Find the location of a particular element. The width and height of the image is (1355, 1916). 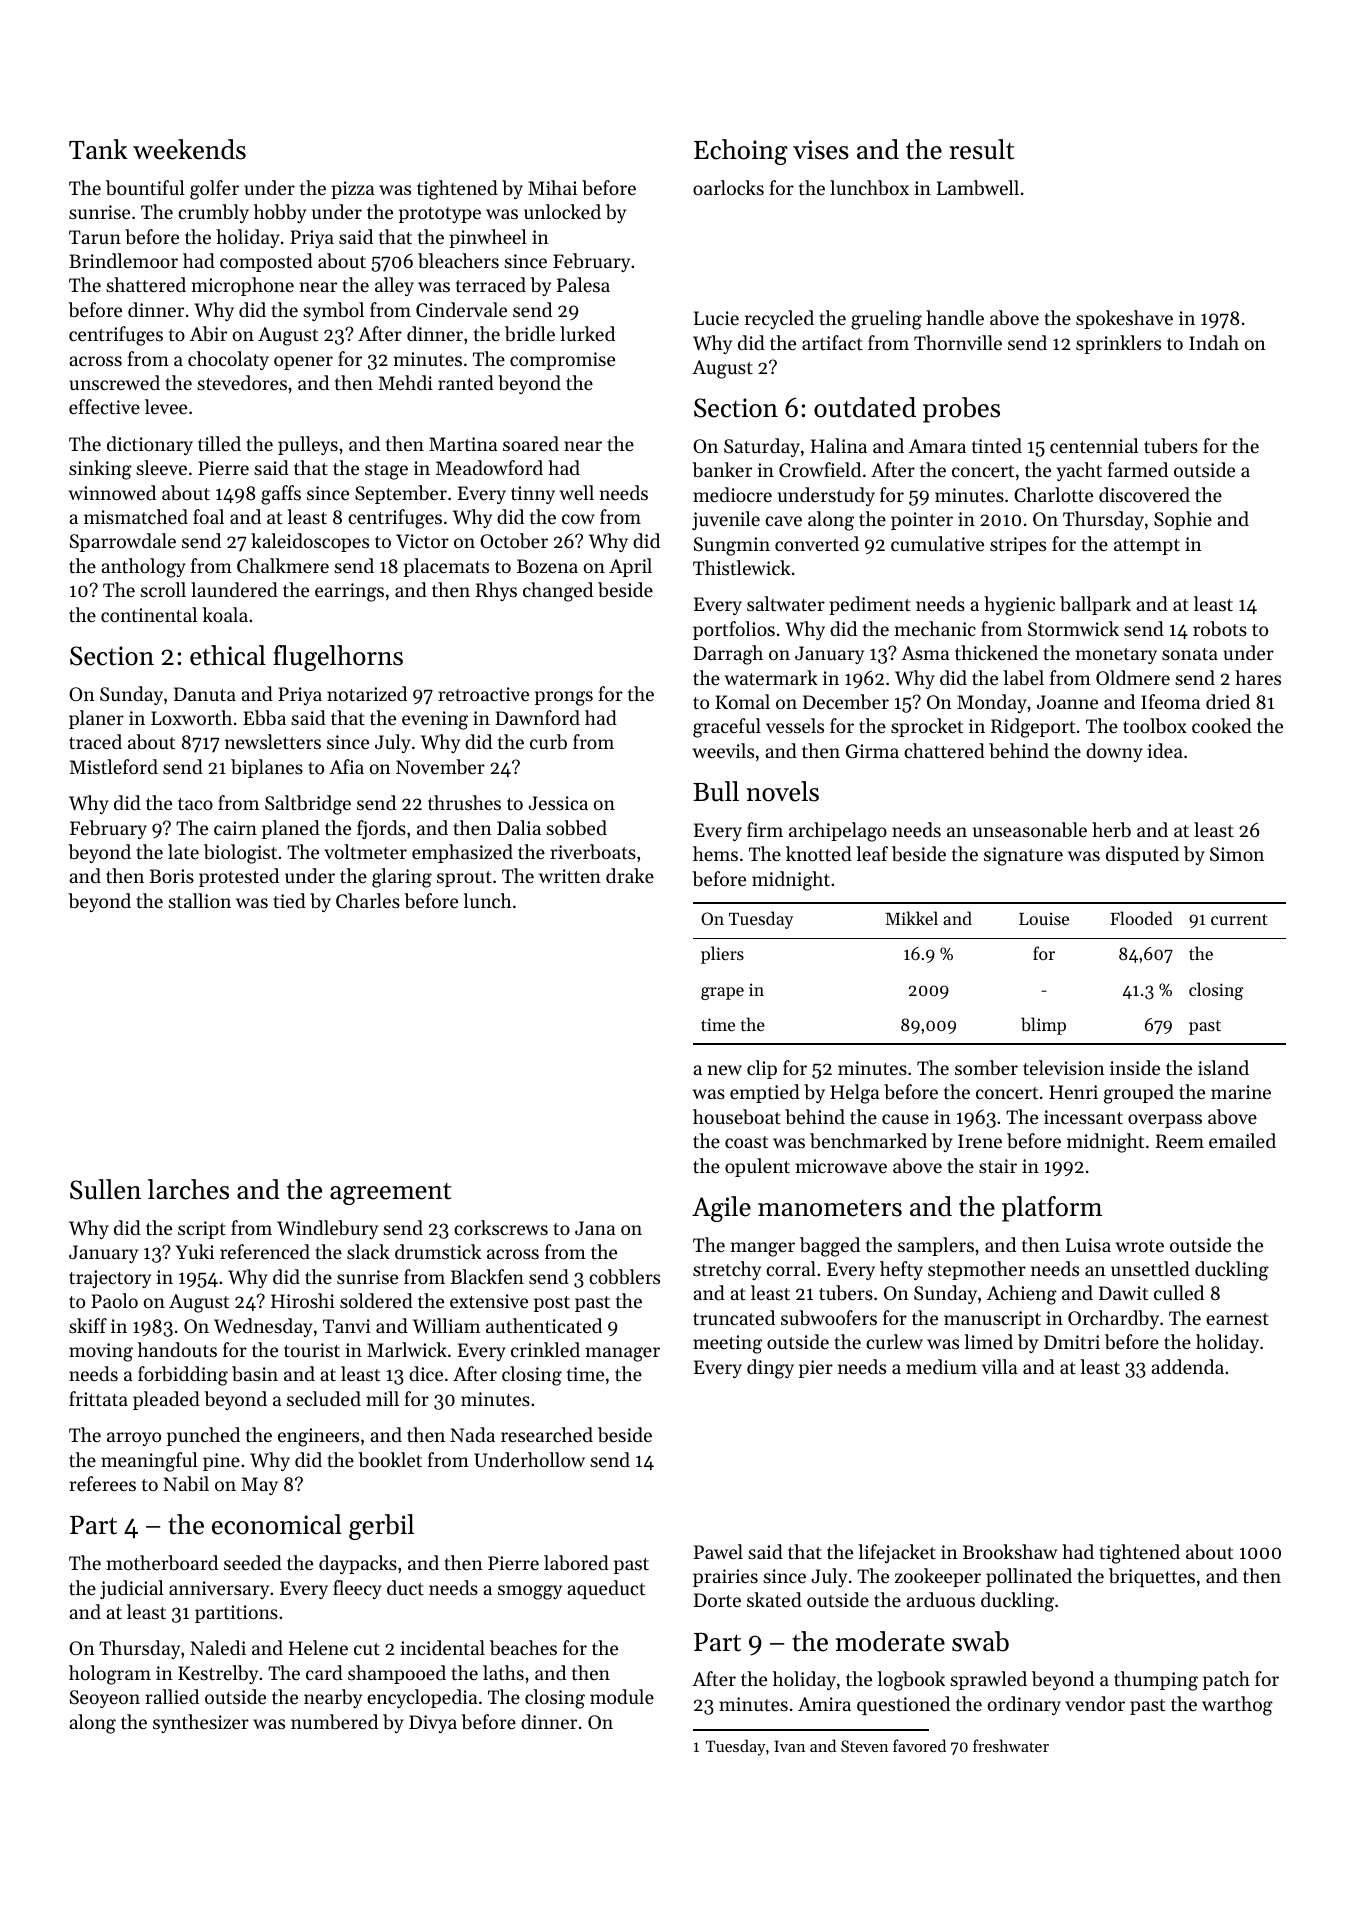

result is located at coordinates (982, 149).
